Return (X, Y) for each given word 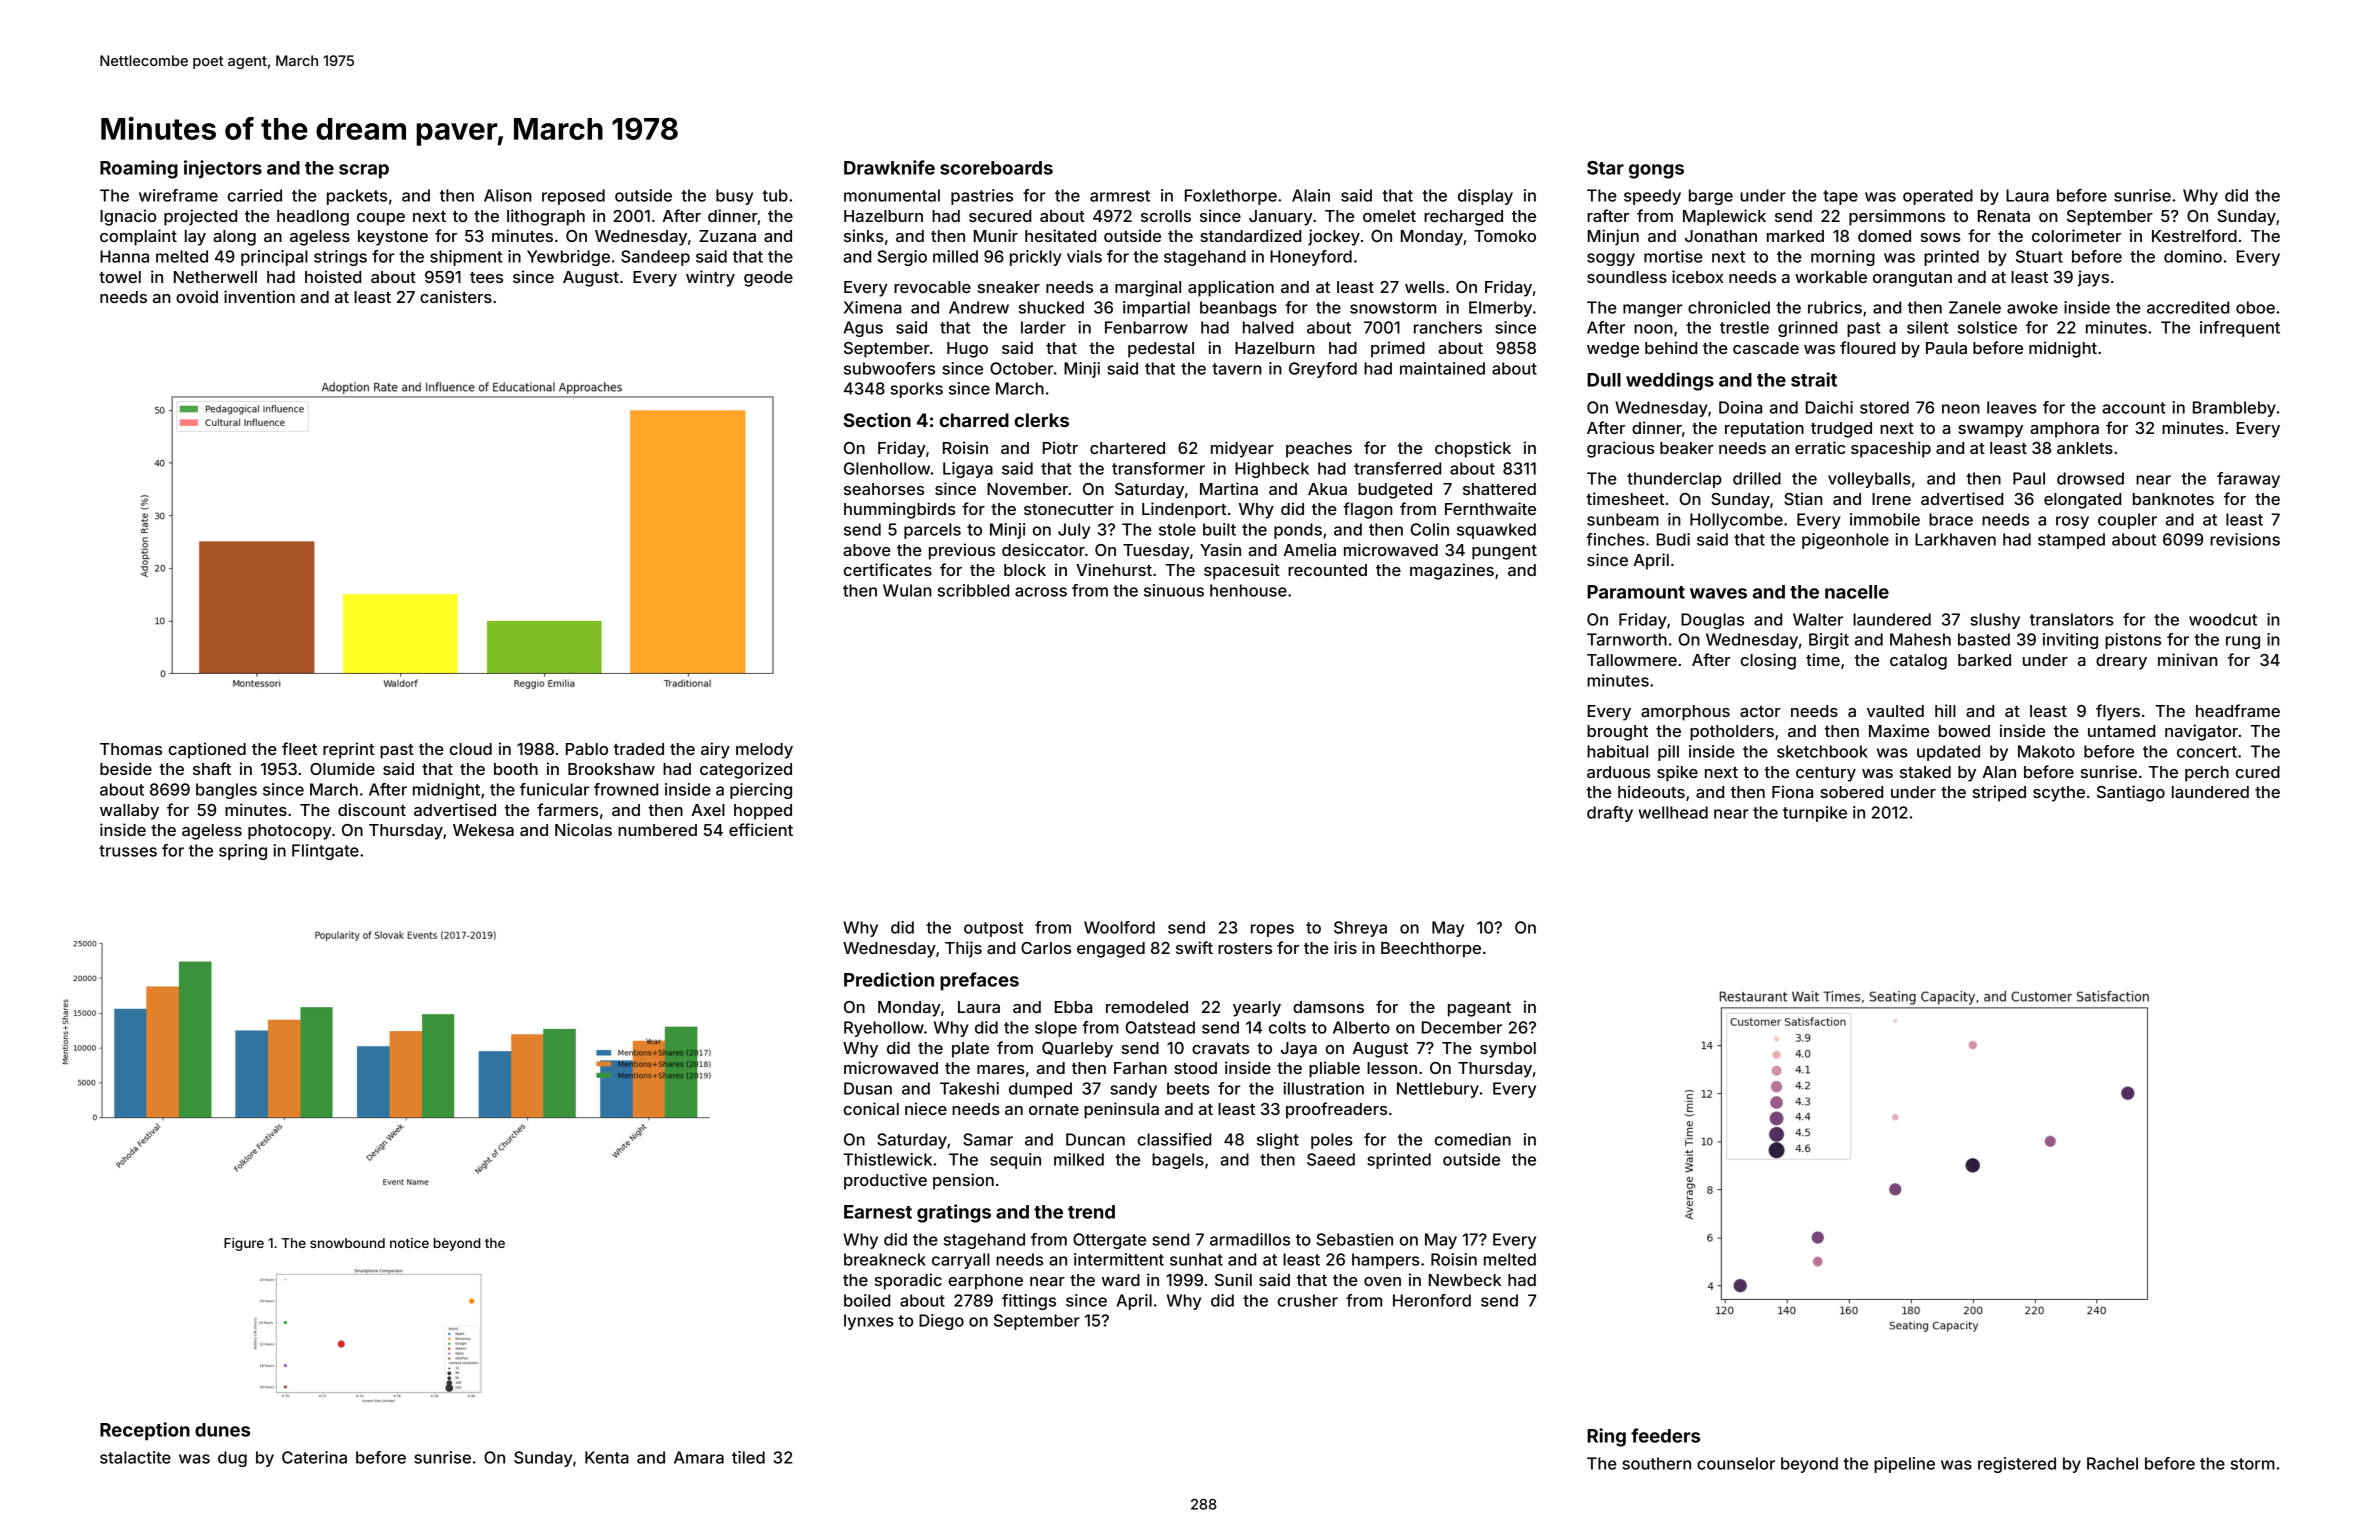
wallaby (129, 812)
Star (1605, 168)
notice (409, 1243)
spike (1677, 773)
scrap (364, 171)
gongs (1656, 171)
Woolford (1119, 927)
